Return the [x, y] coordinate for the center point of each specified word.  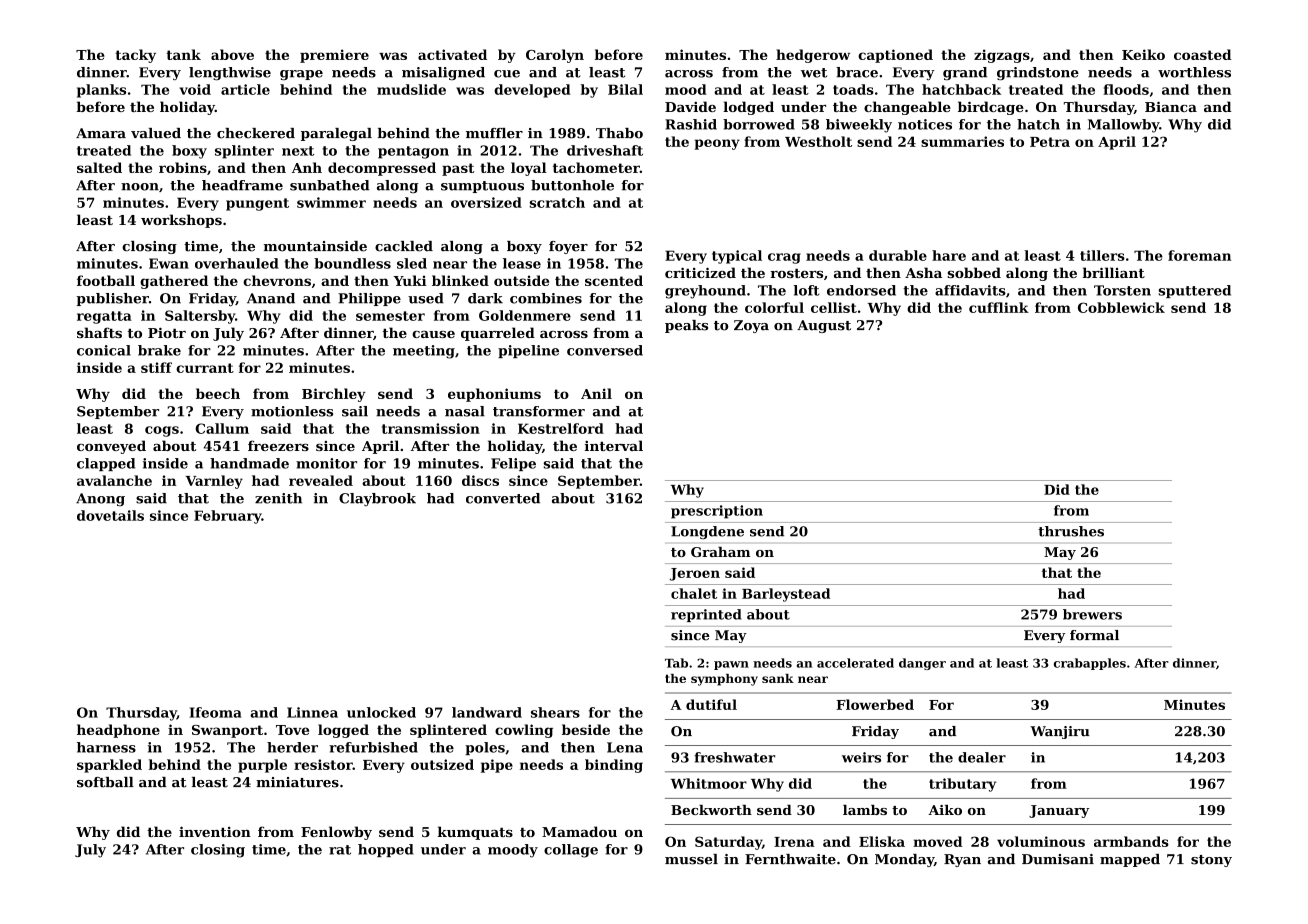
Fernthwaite [790, 859]
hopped [385, 850]
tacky [135, 56]
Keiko [1143, 54]
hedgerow [813, 56]
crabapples [1090, 664]
